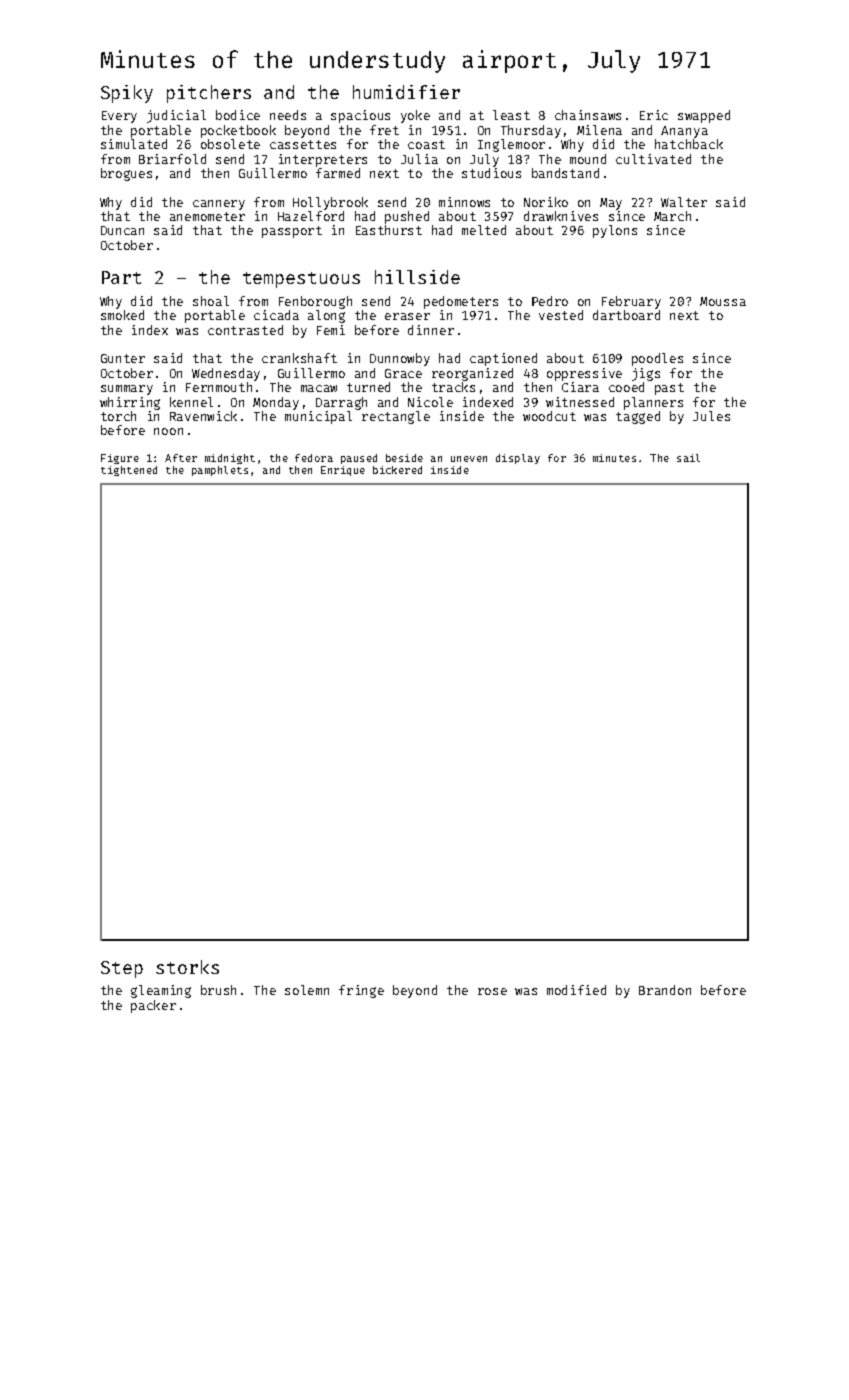 Image resolution: width=849 pixels, height=1400 pixels. What do you see at coordinates (684, 202) in the screenshot?
I see `Walter` at bounding box center [684, 202].
